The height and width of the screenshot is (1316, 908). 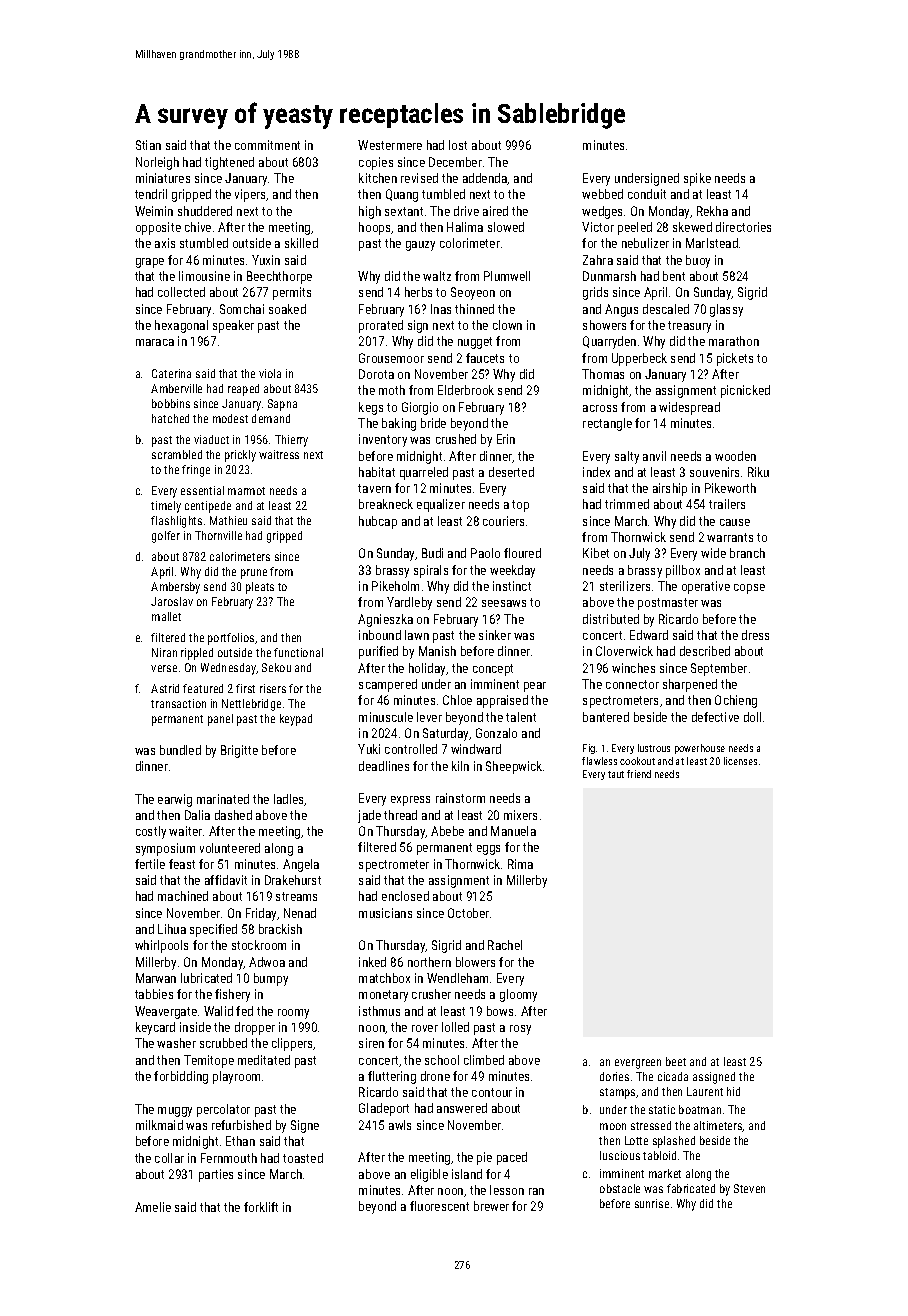 What do you see at coordinates (697, 179) in the screenshot?
I see `spike` at bounding box center [697, 179].
